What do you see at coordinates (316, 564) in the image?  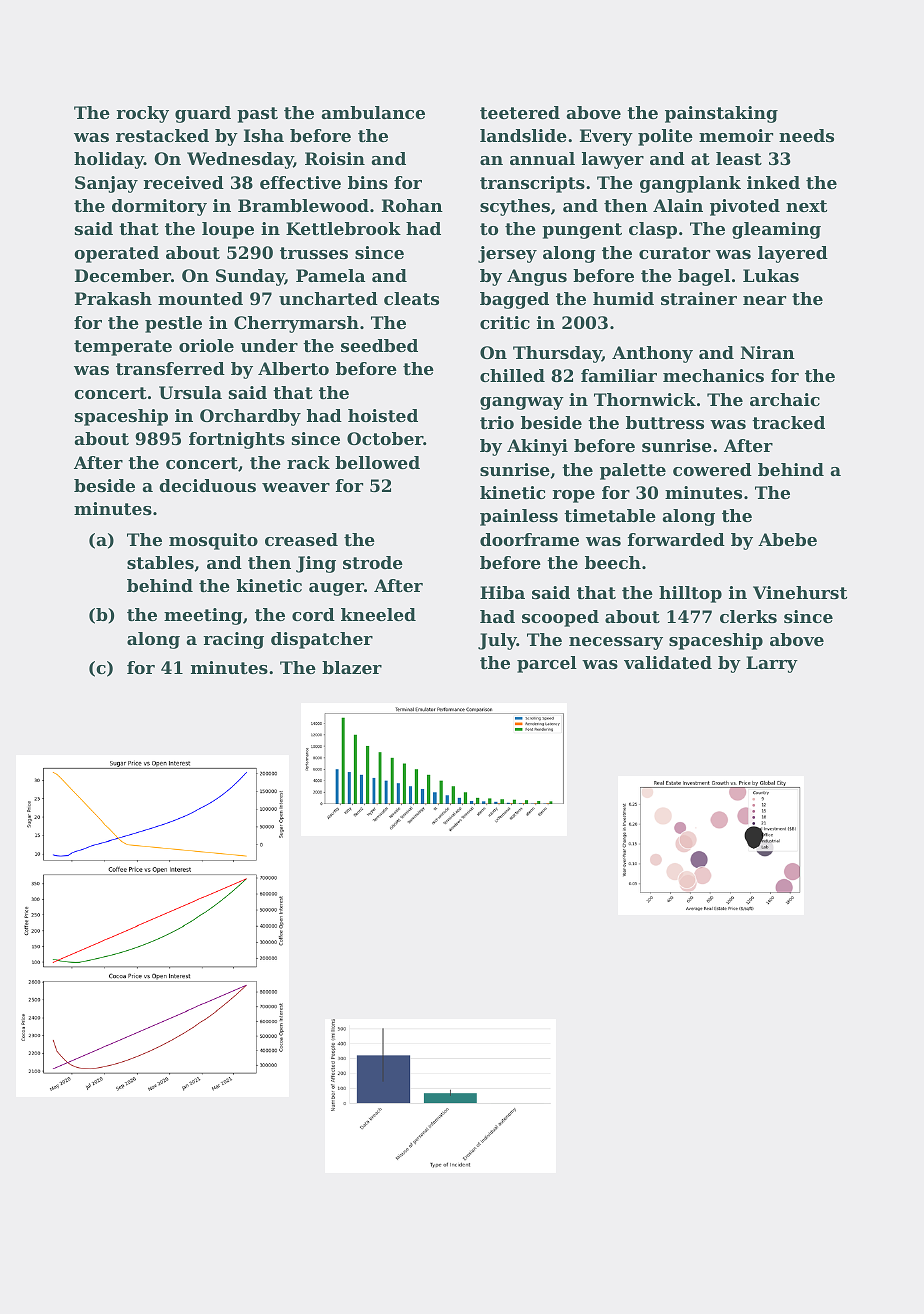 I see `Jing` at bounding box center [316, 564].
